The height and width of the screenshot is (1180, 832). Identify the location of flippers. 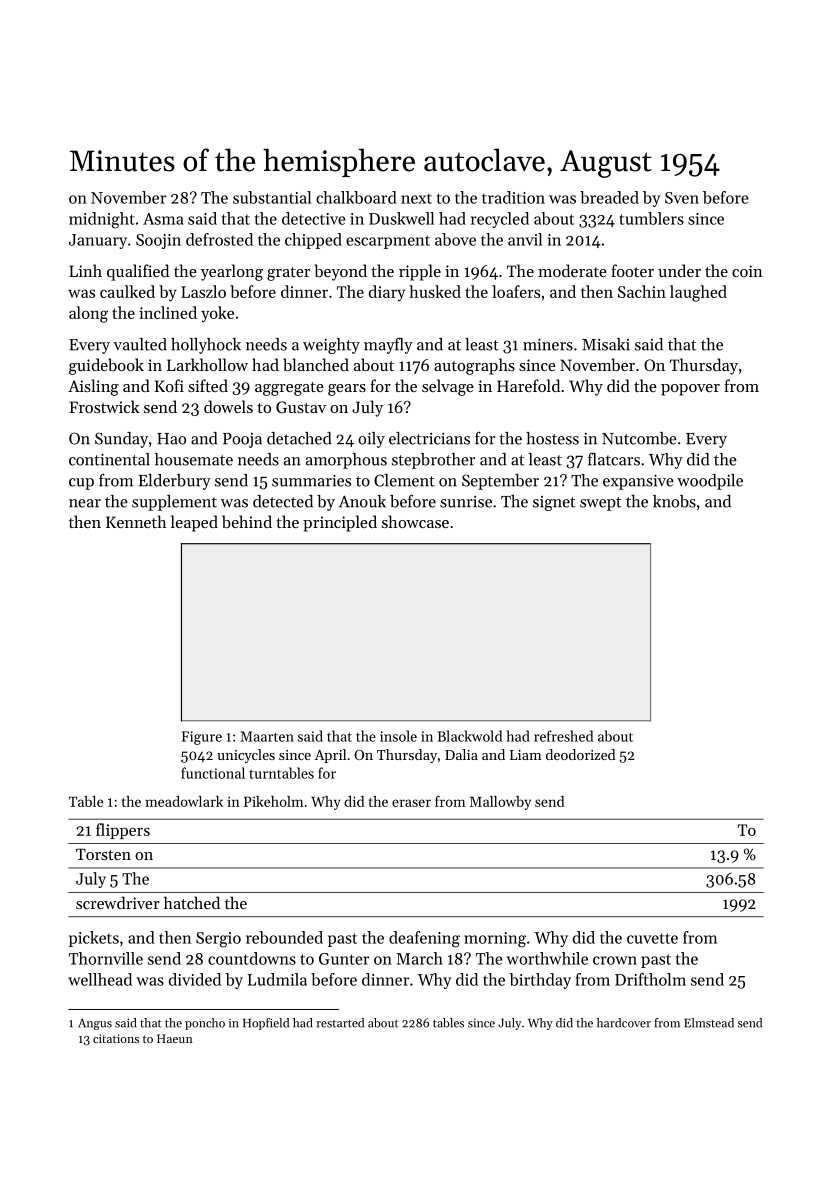
(123, 831).
